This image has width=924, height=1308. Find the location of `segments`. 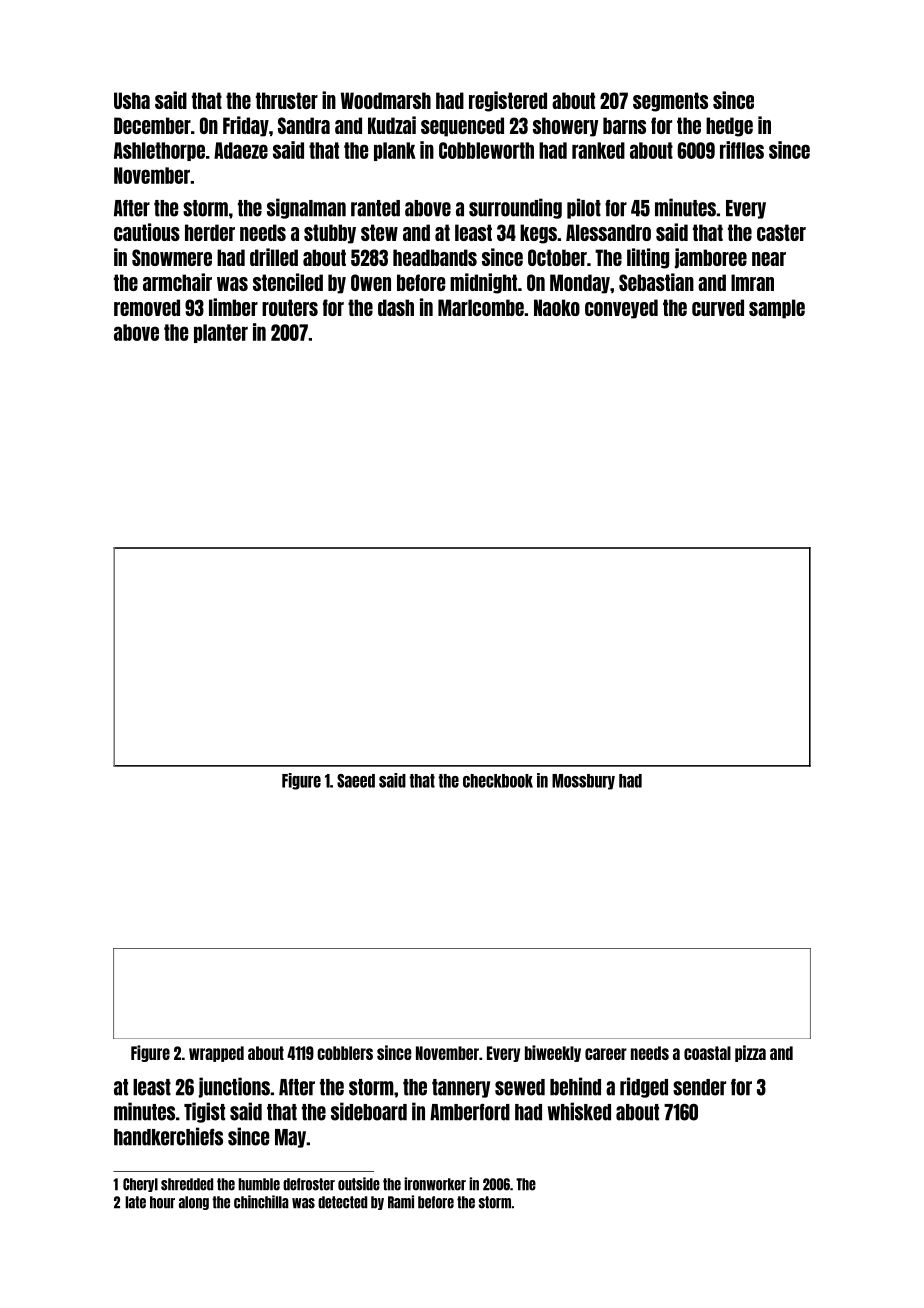

segments is located at coordinates (670, 102).
